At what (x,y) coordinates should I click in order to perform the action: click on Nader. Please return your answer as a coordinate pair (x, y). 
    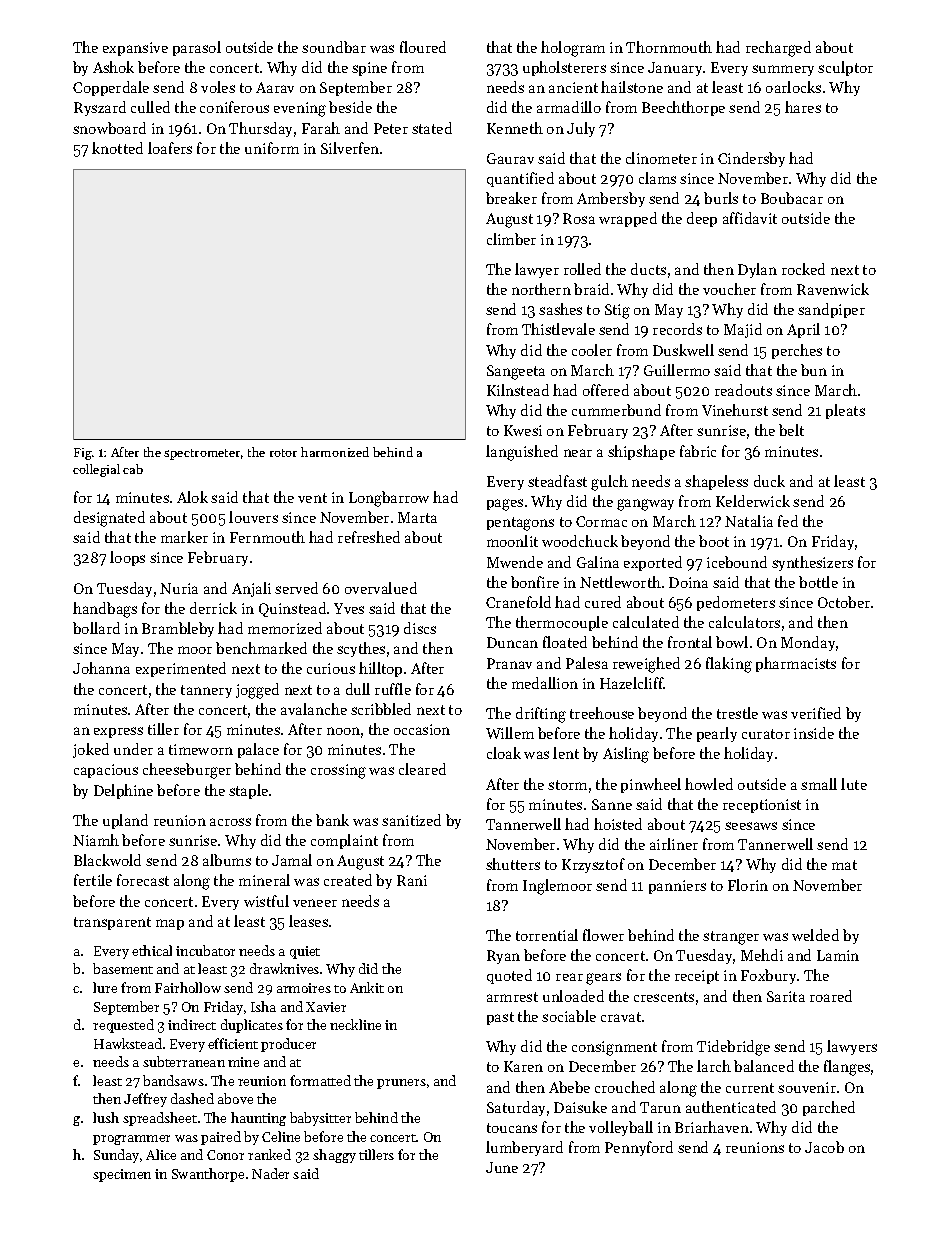
    Looking at the image, I should click on (270, 1173).
